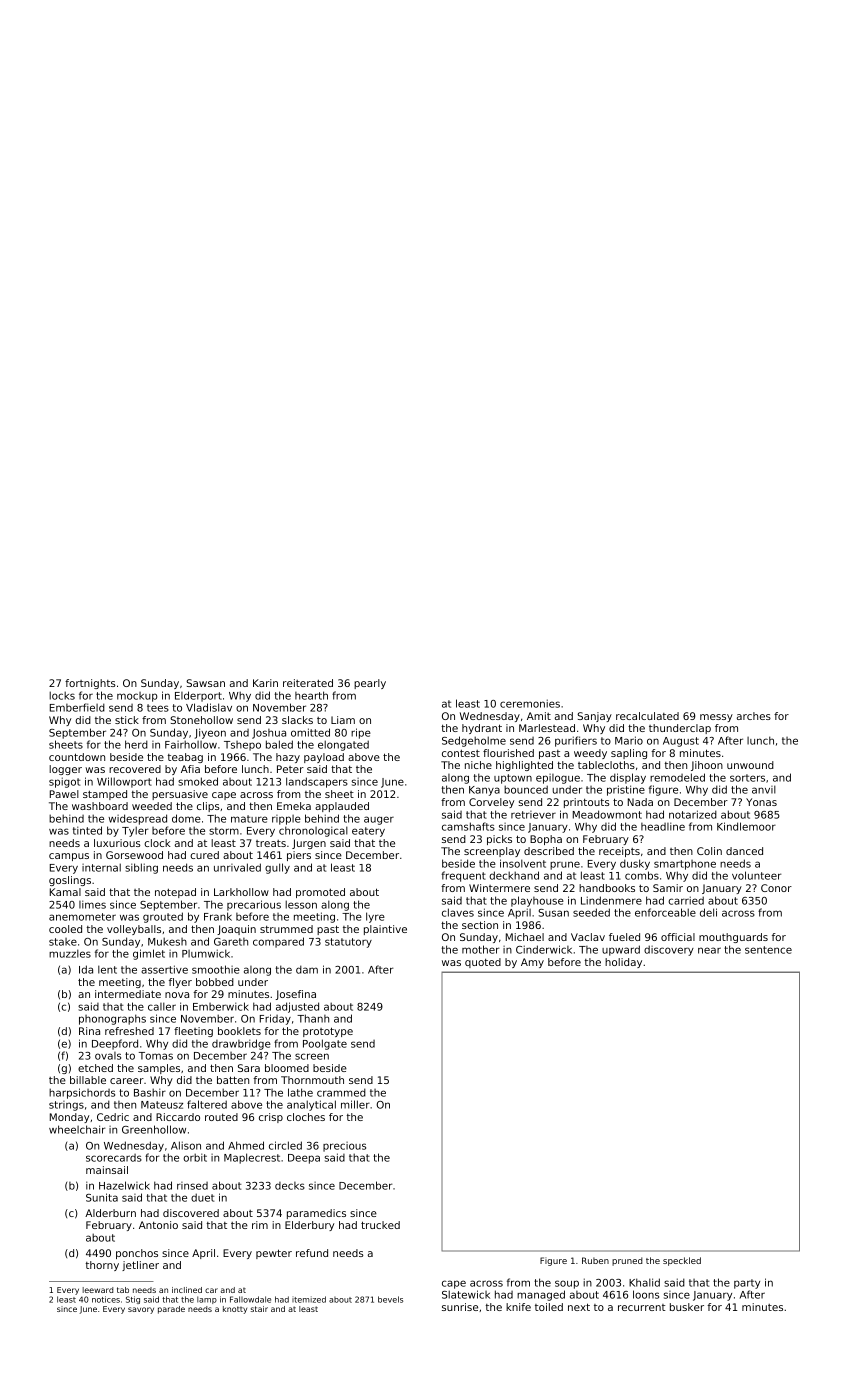  Describe the element at coordinates (595, 1260) in the document. I see `Ruben` at that location.
